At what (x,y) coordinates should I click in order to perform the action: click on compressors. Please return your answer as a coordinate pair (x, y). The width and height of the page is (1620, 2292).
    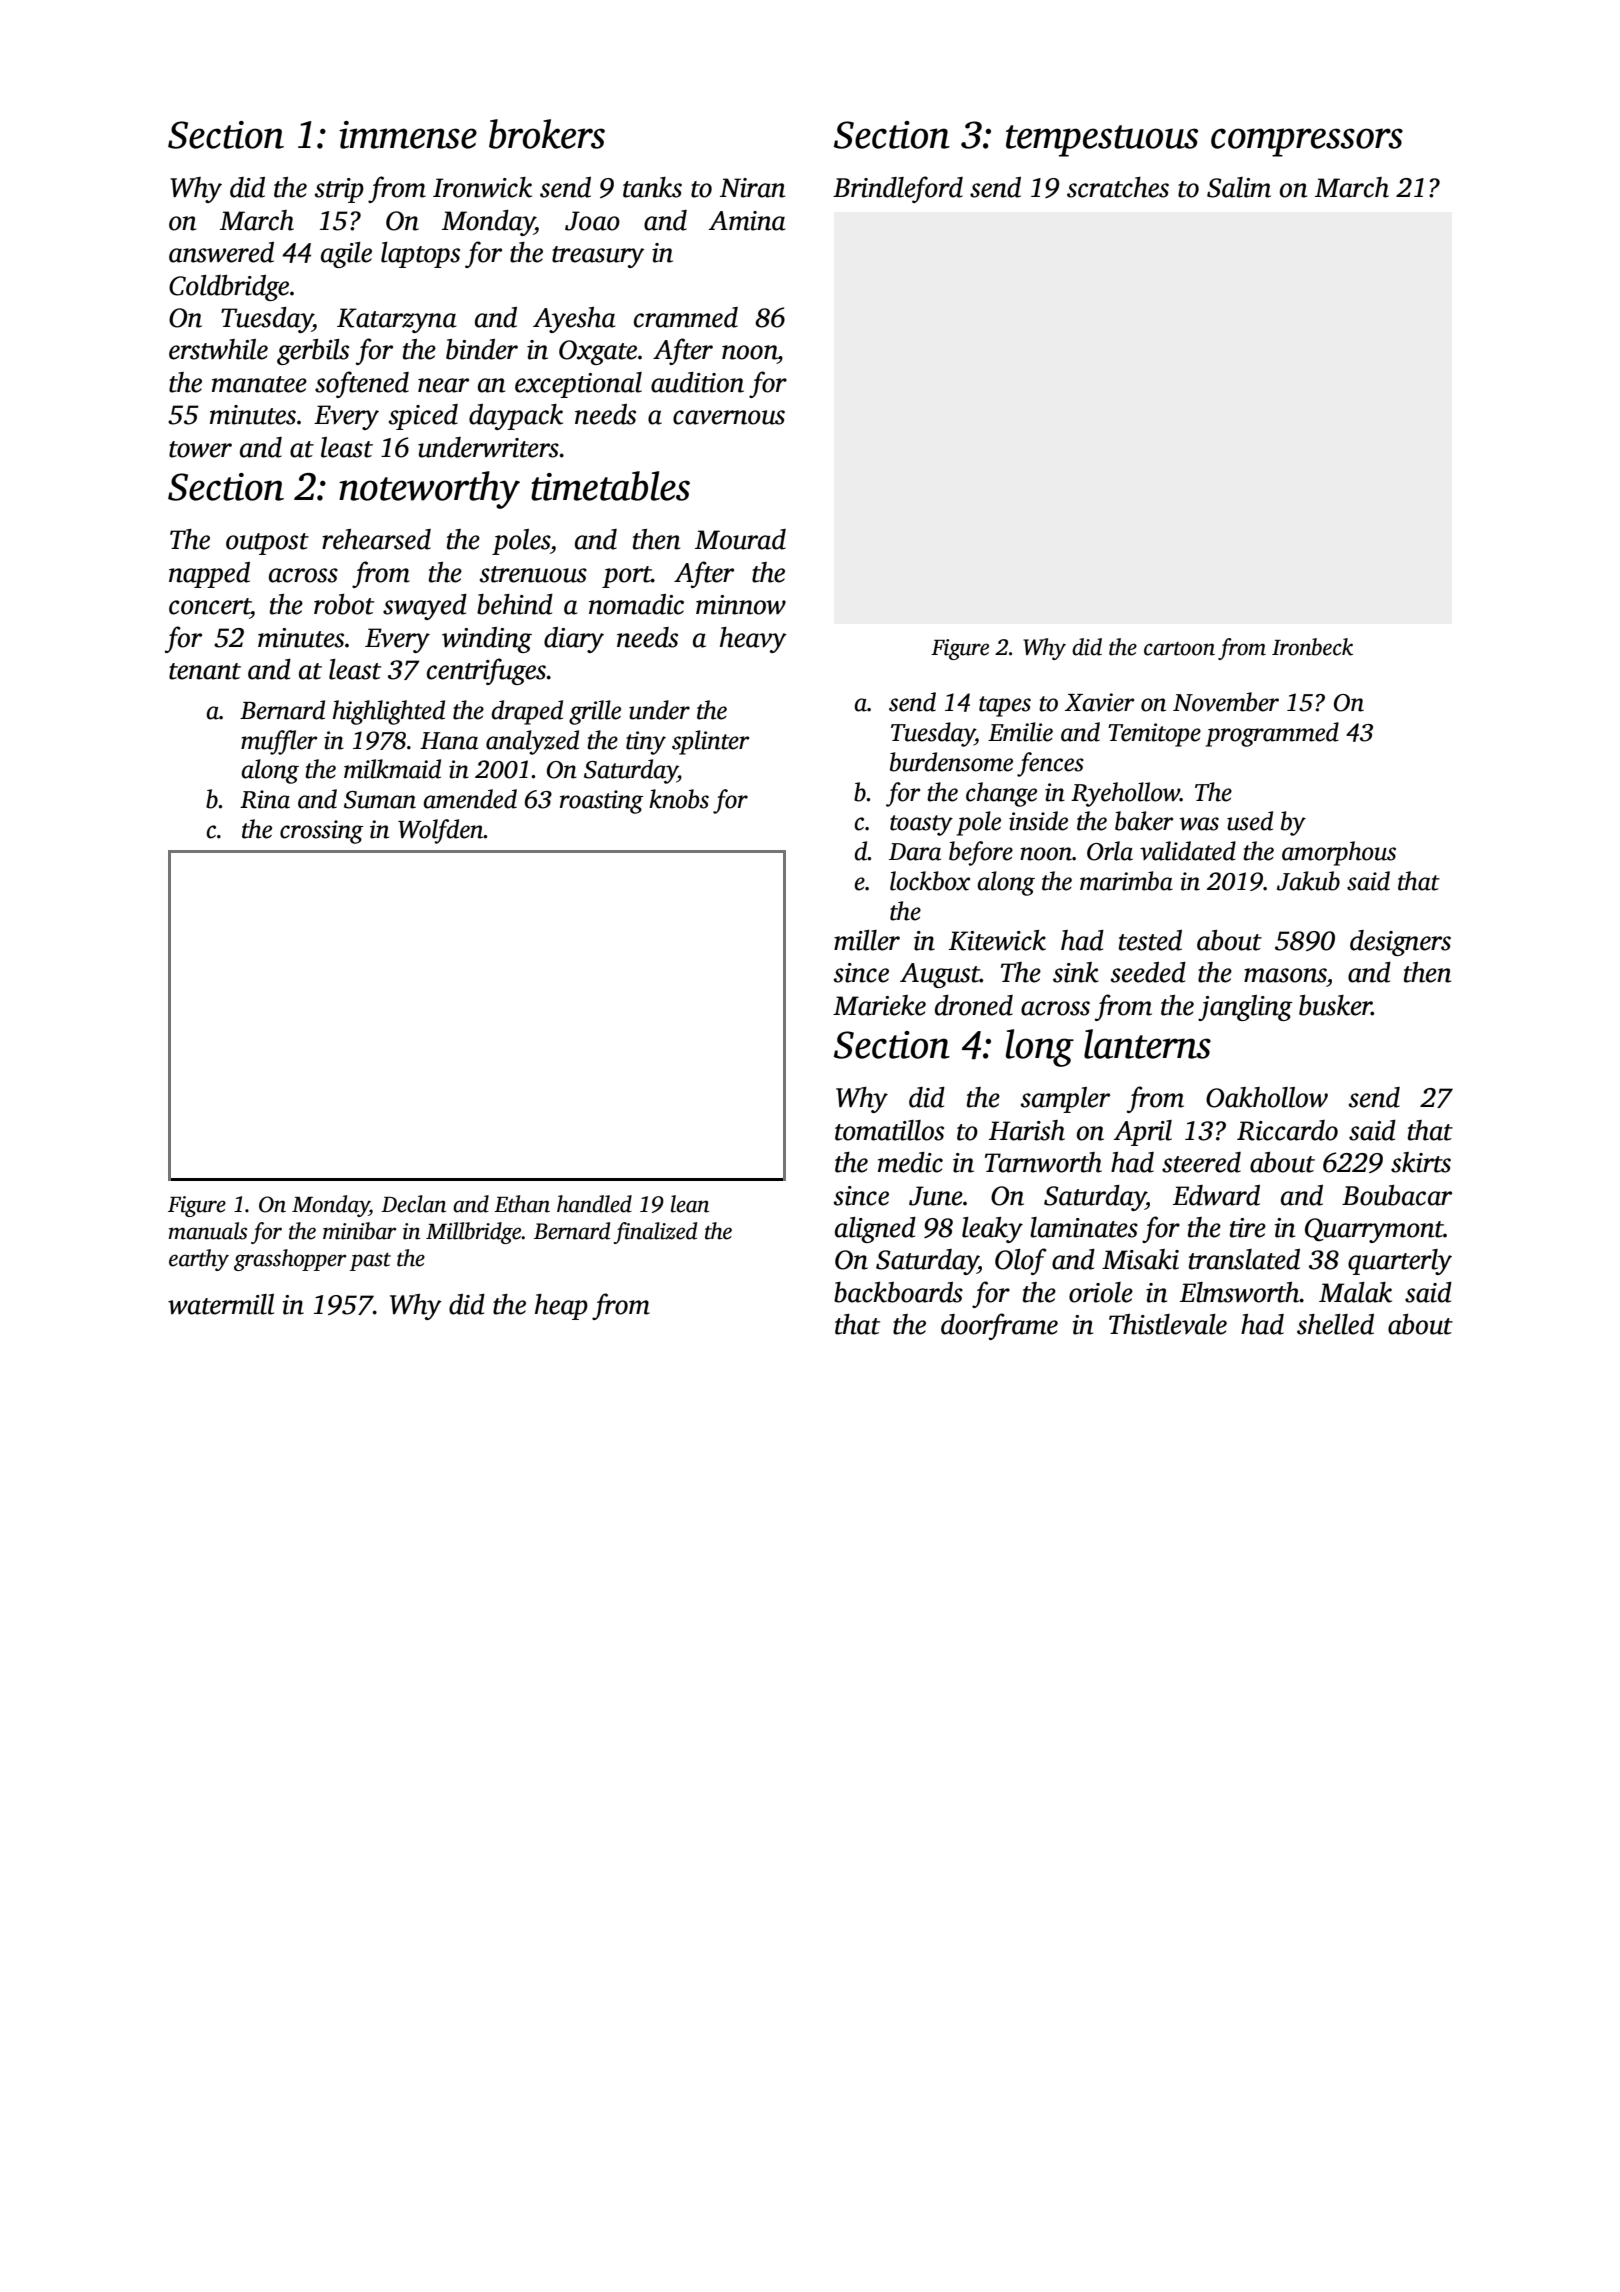
    Looking at the image, I should click on (1307, 142).
